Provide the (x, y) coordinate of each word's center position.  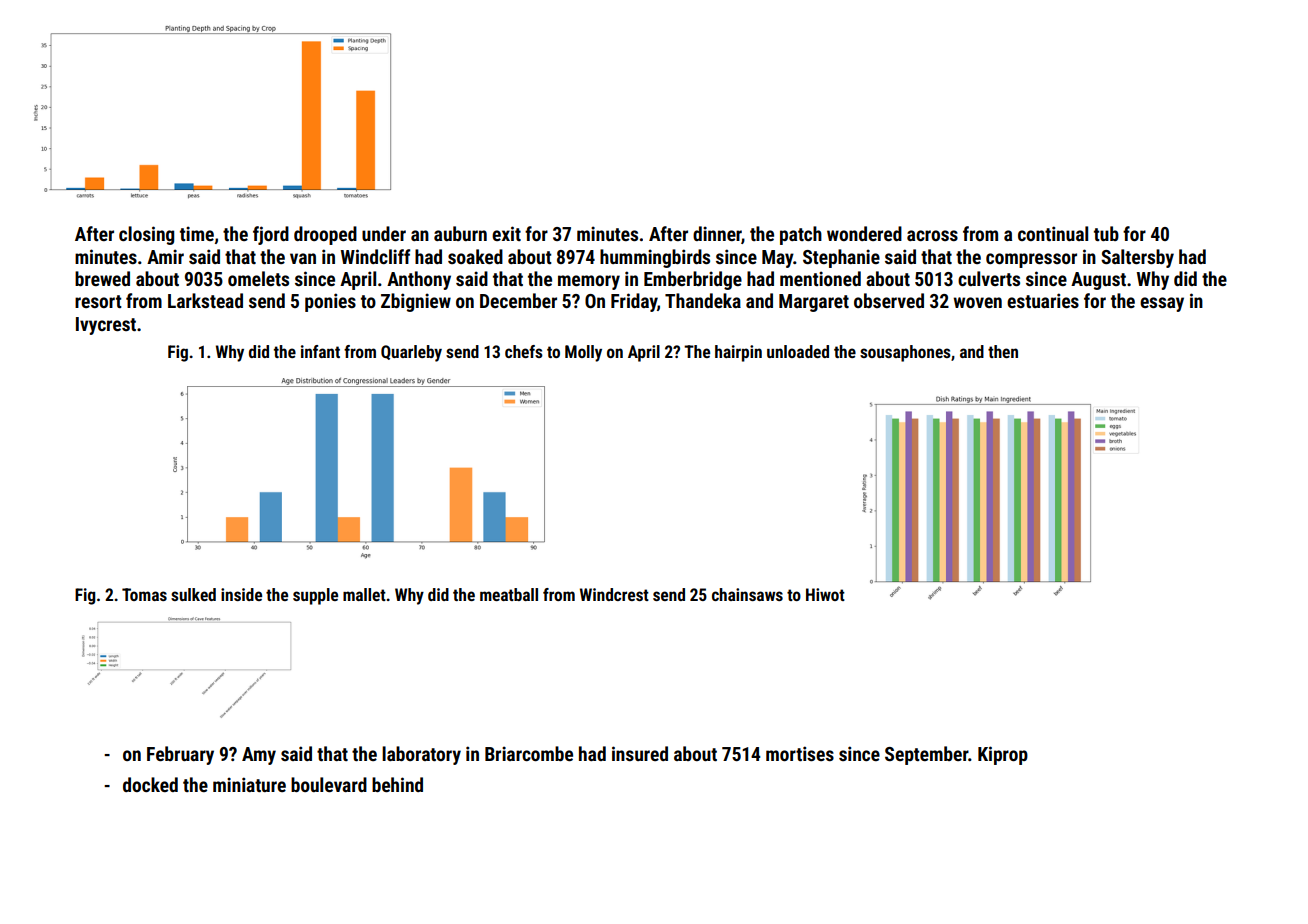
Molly (583, 353)
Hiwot (825, 594)
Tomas (144, 594)
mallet (364, 594)
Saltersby (1137, 258)
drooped (325, 235)
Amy (259, 756)
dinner (717, 235)
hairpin (738, 353)
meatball (509, 594)
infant (320, 351)
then (1003, 351)
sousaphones (905, 353)
